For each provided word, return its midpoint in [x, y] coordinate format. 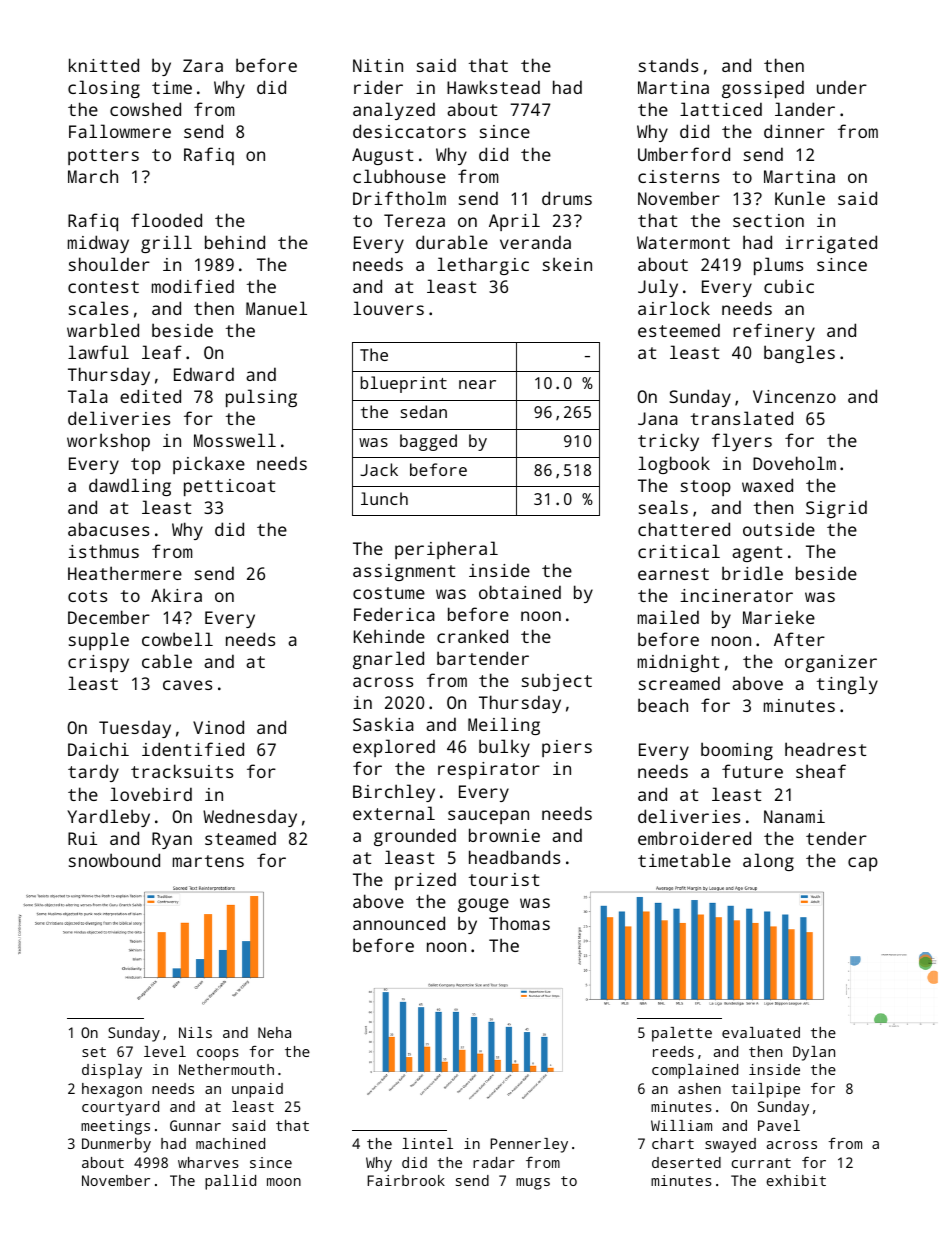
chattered [684, 529]
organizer [831, 663]
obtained [520, 592]
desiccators [409, 131]
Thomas [519, 923]
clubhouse [399, 176]
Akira [176, 595]
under [842, 87]
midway [98, 244]
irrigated [831, 244]
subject [557, 682]
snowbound [114, 860]
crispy [98, 663]
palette [682, 1034]
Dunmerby [116, 1145]
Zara [203, 65]
